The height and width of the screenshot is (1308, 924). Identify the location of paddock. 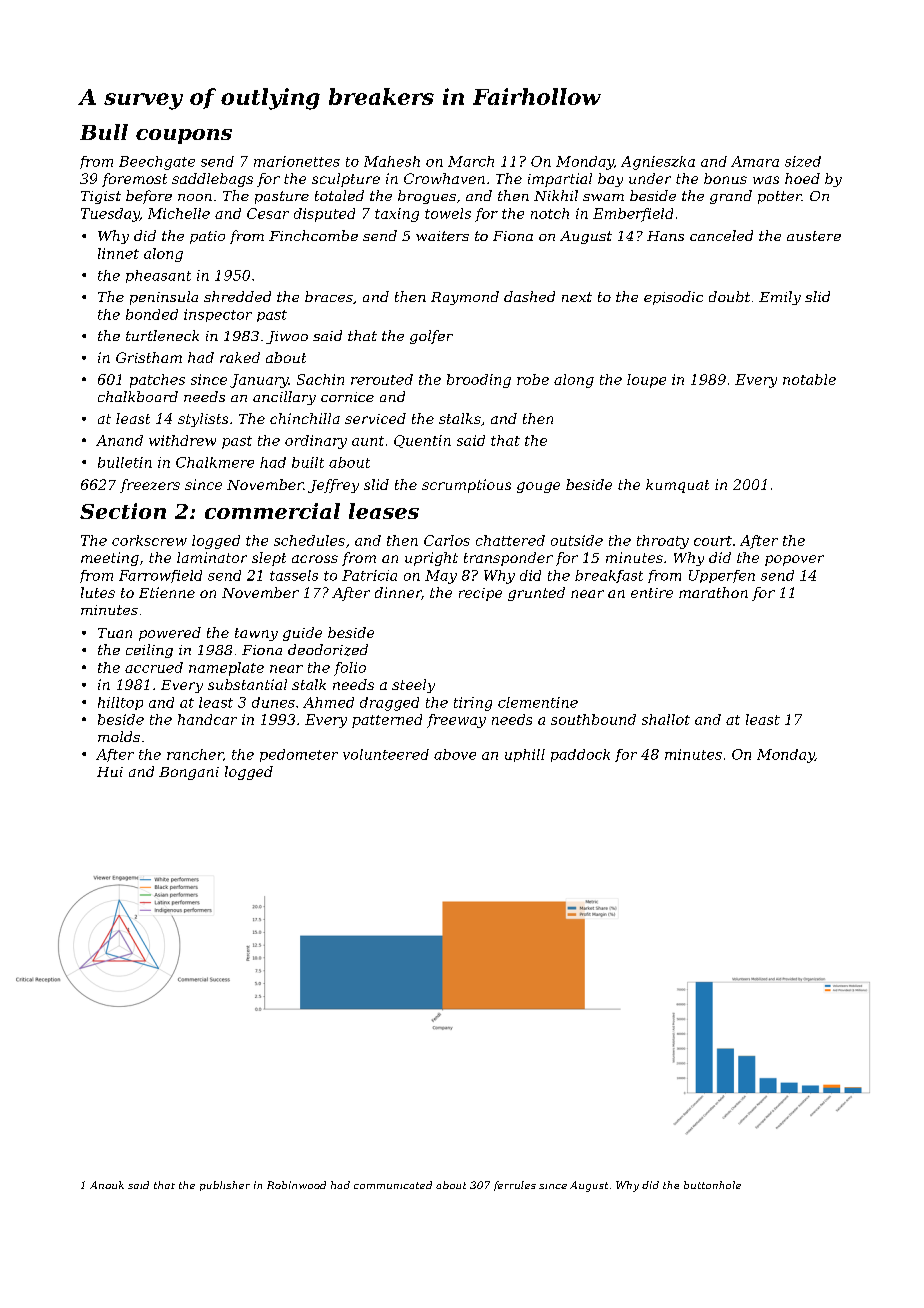
(580, 755).
